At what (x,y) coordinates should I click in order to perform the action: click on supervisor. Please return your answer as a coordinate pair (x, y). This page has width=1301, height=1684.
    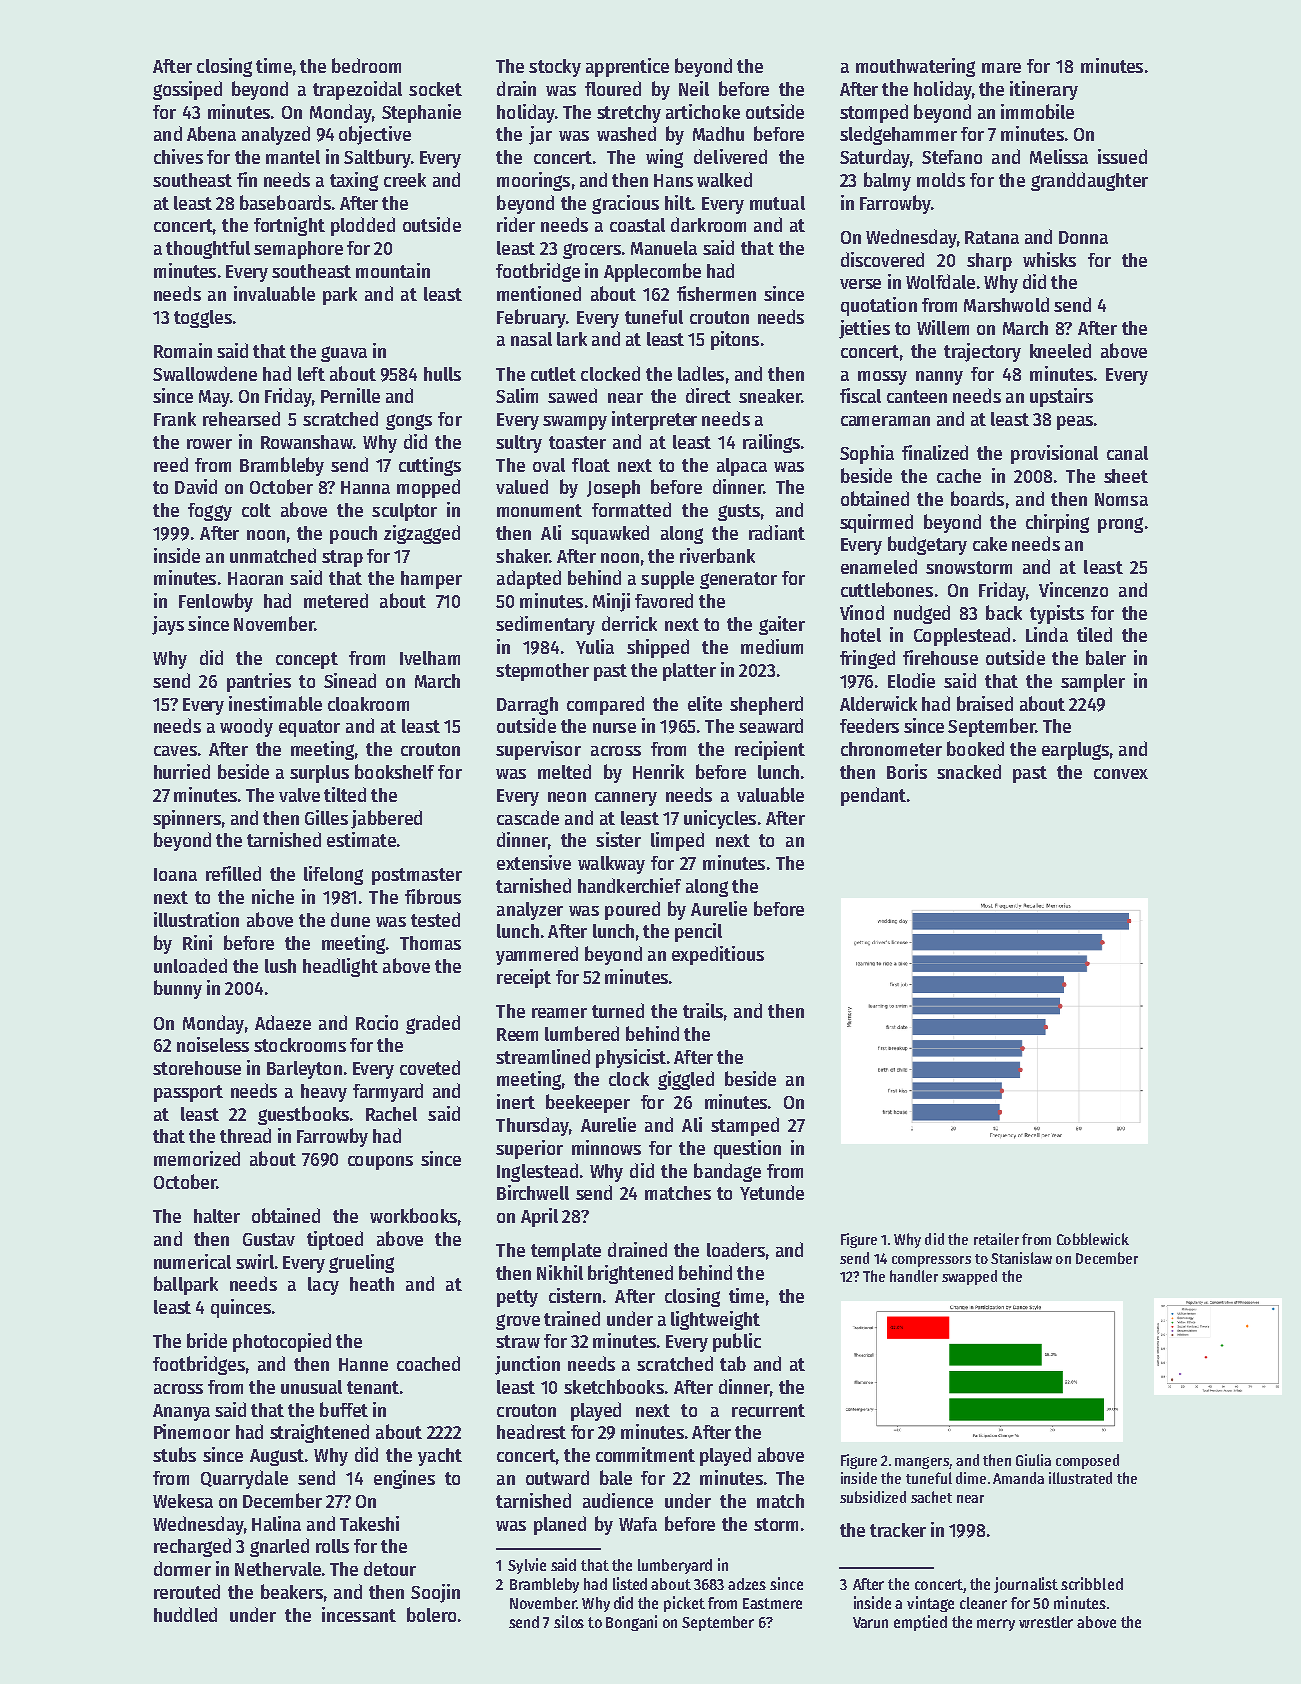
    Looking at the image, I should click on (538, 750).
